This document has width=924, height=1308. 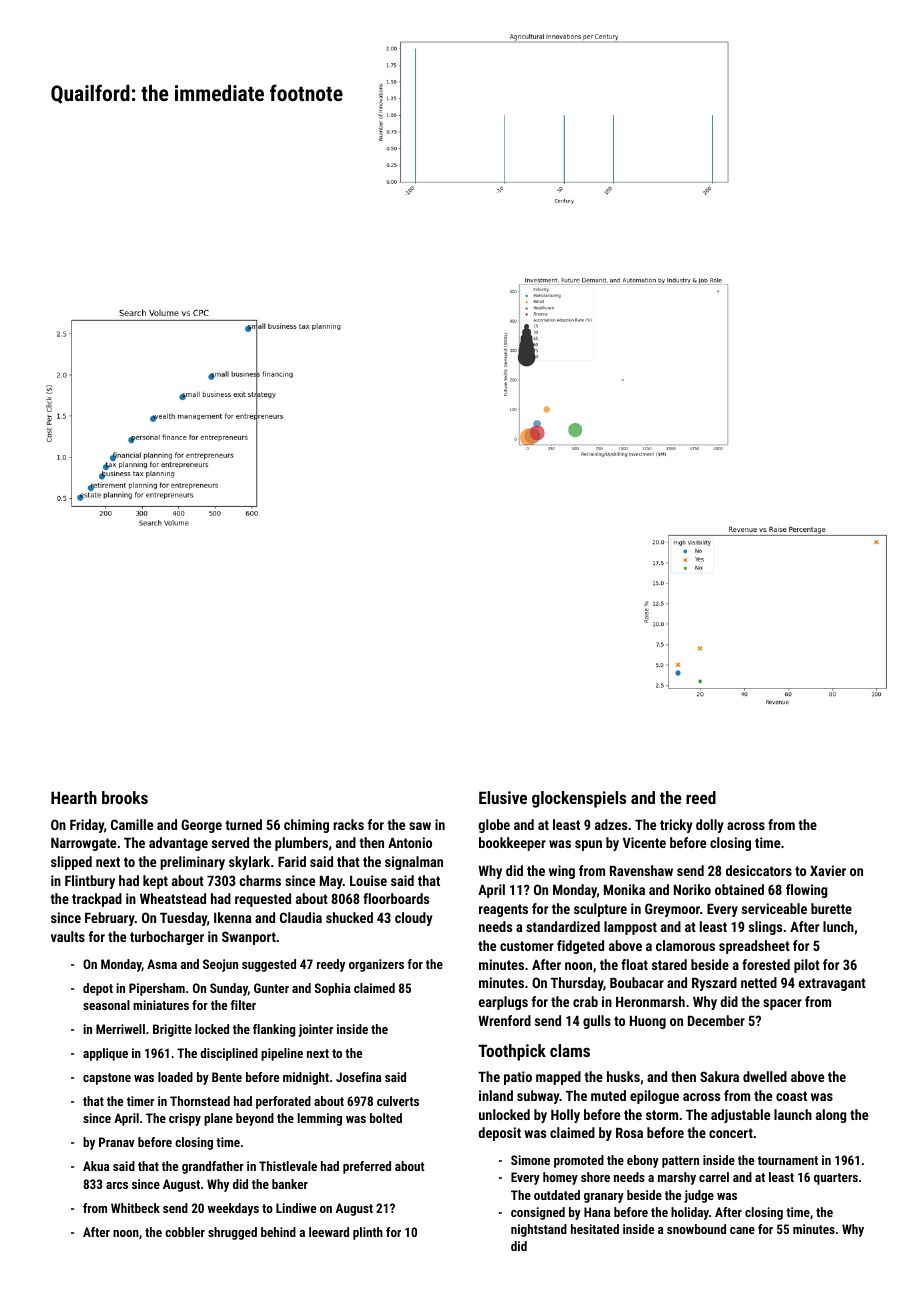 What do you see at coordinates (512, 1052) in the document?
I see `Toothpick` at bounding box center [512, 1052].
